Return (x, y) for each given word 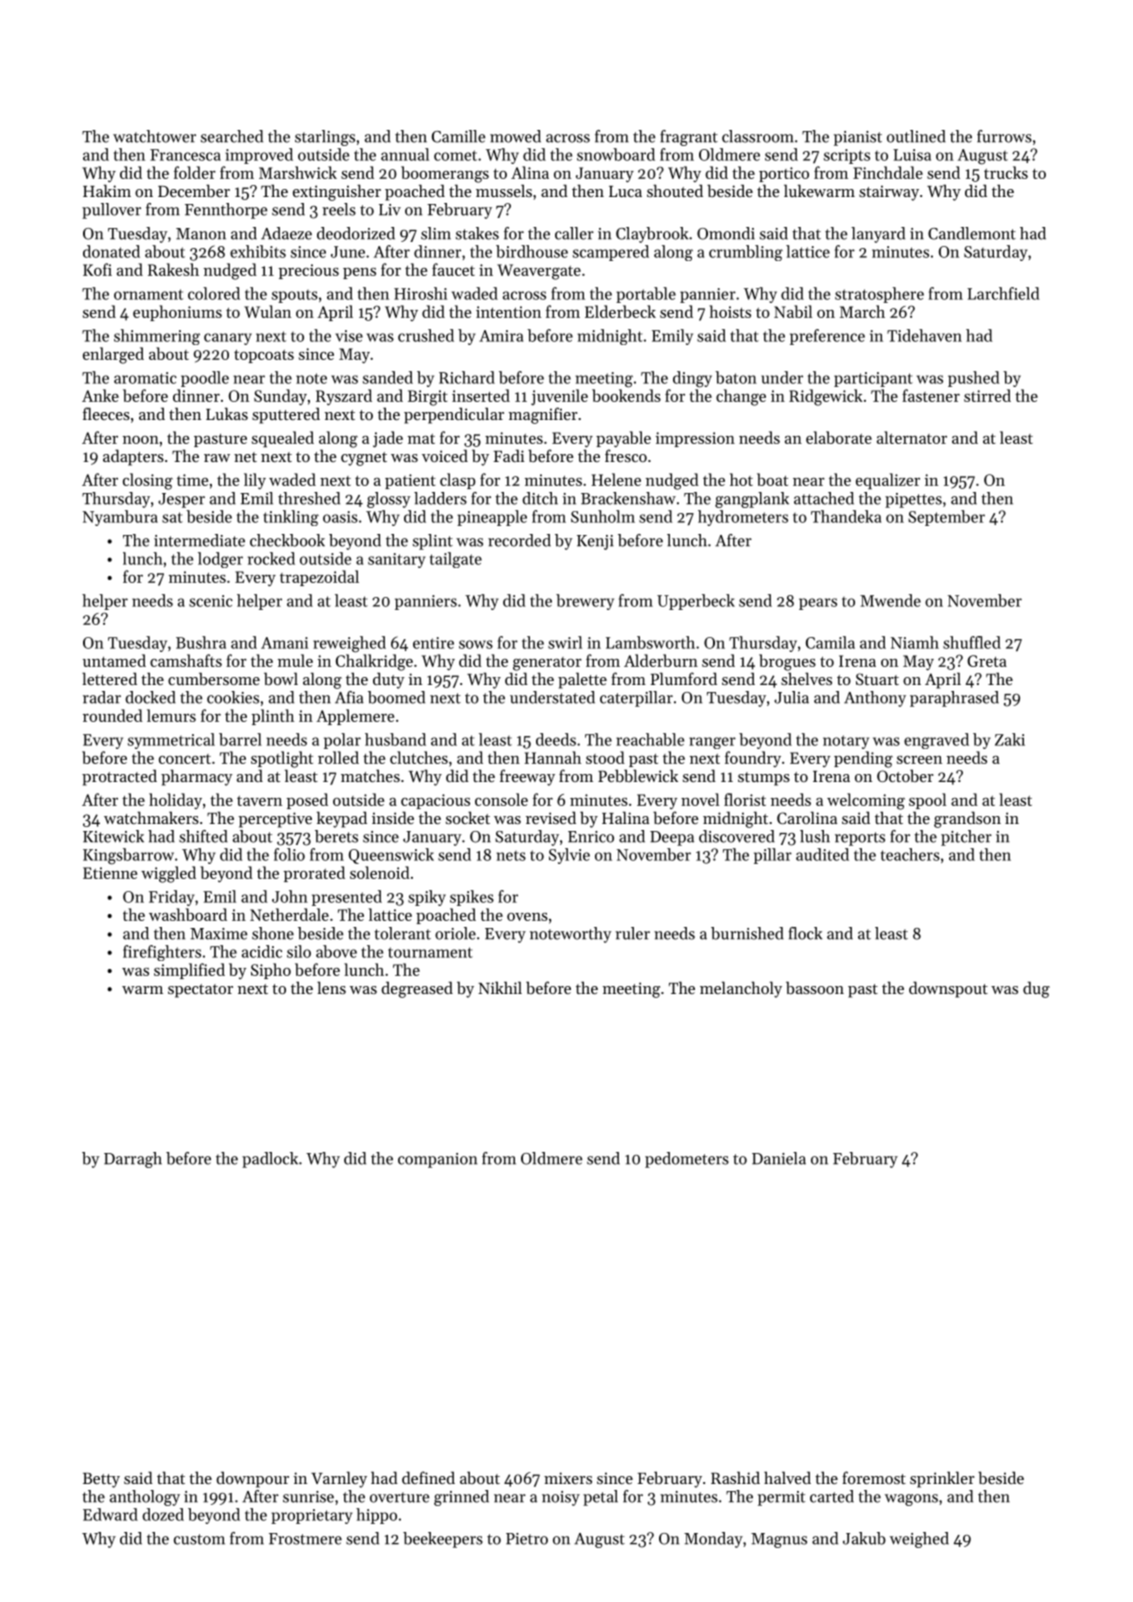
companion (437, 1160)
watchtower (154, 136)
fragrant (689, 138)
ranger (712, 743)
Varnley (339, 1479)
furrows (1004, 136)
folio (289, 854)
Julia (791, 697)
